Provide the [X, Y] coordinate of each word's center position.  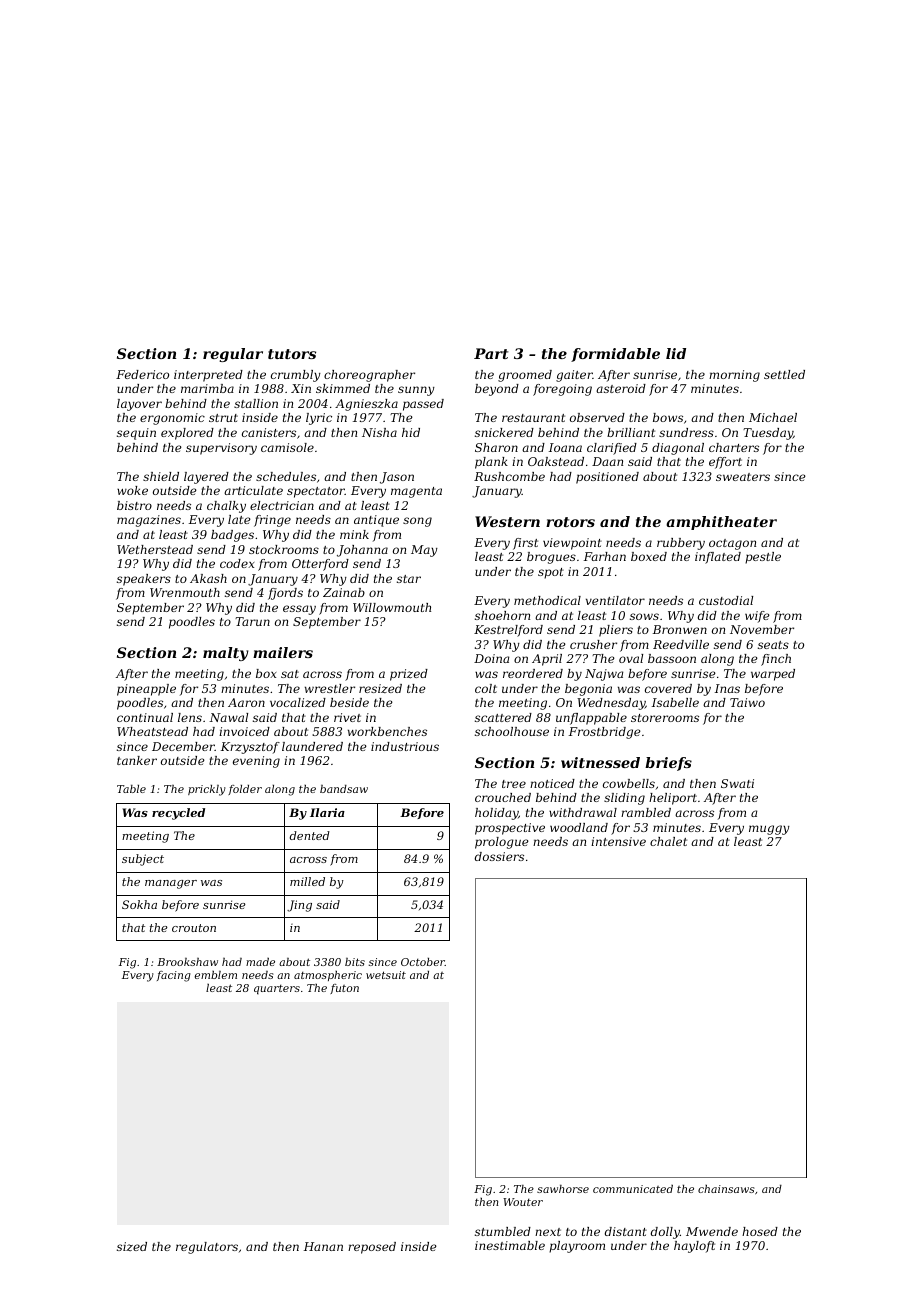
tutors [292, 354]
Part [491, 353]
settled [784, 374]
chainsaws [726, 1189]
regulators [207, 1248]
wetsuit [386, 975]
